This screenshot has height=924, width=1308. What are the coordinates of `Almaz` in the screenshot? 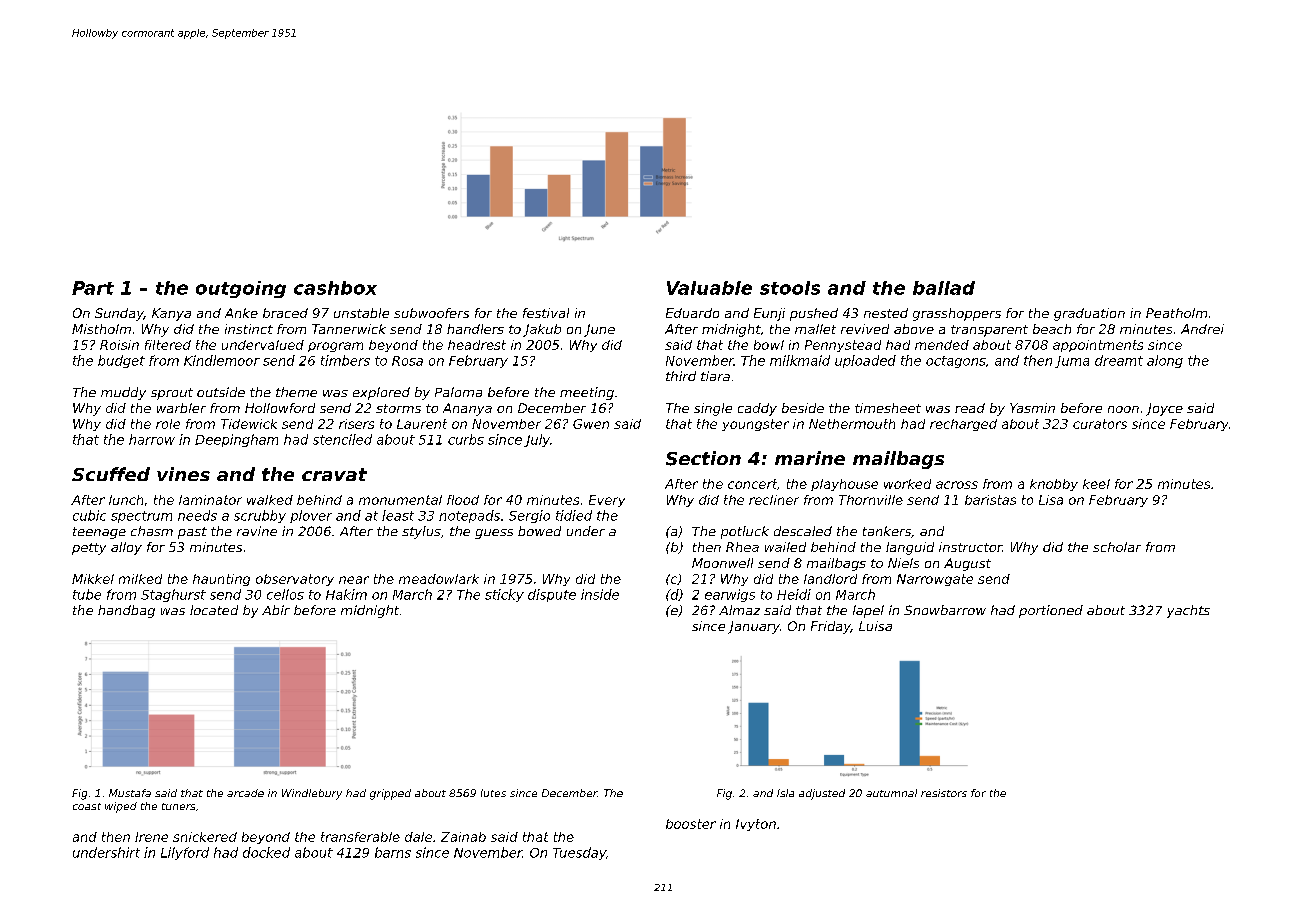 It's located at (739, 610).
